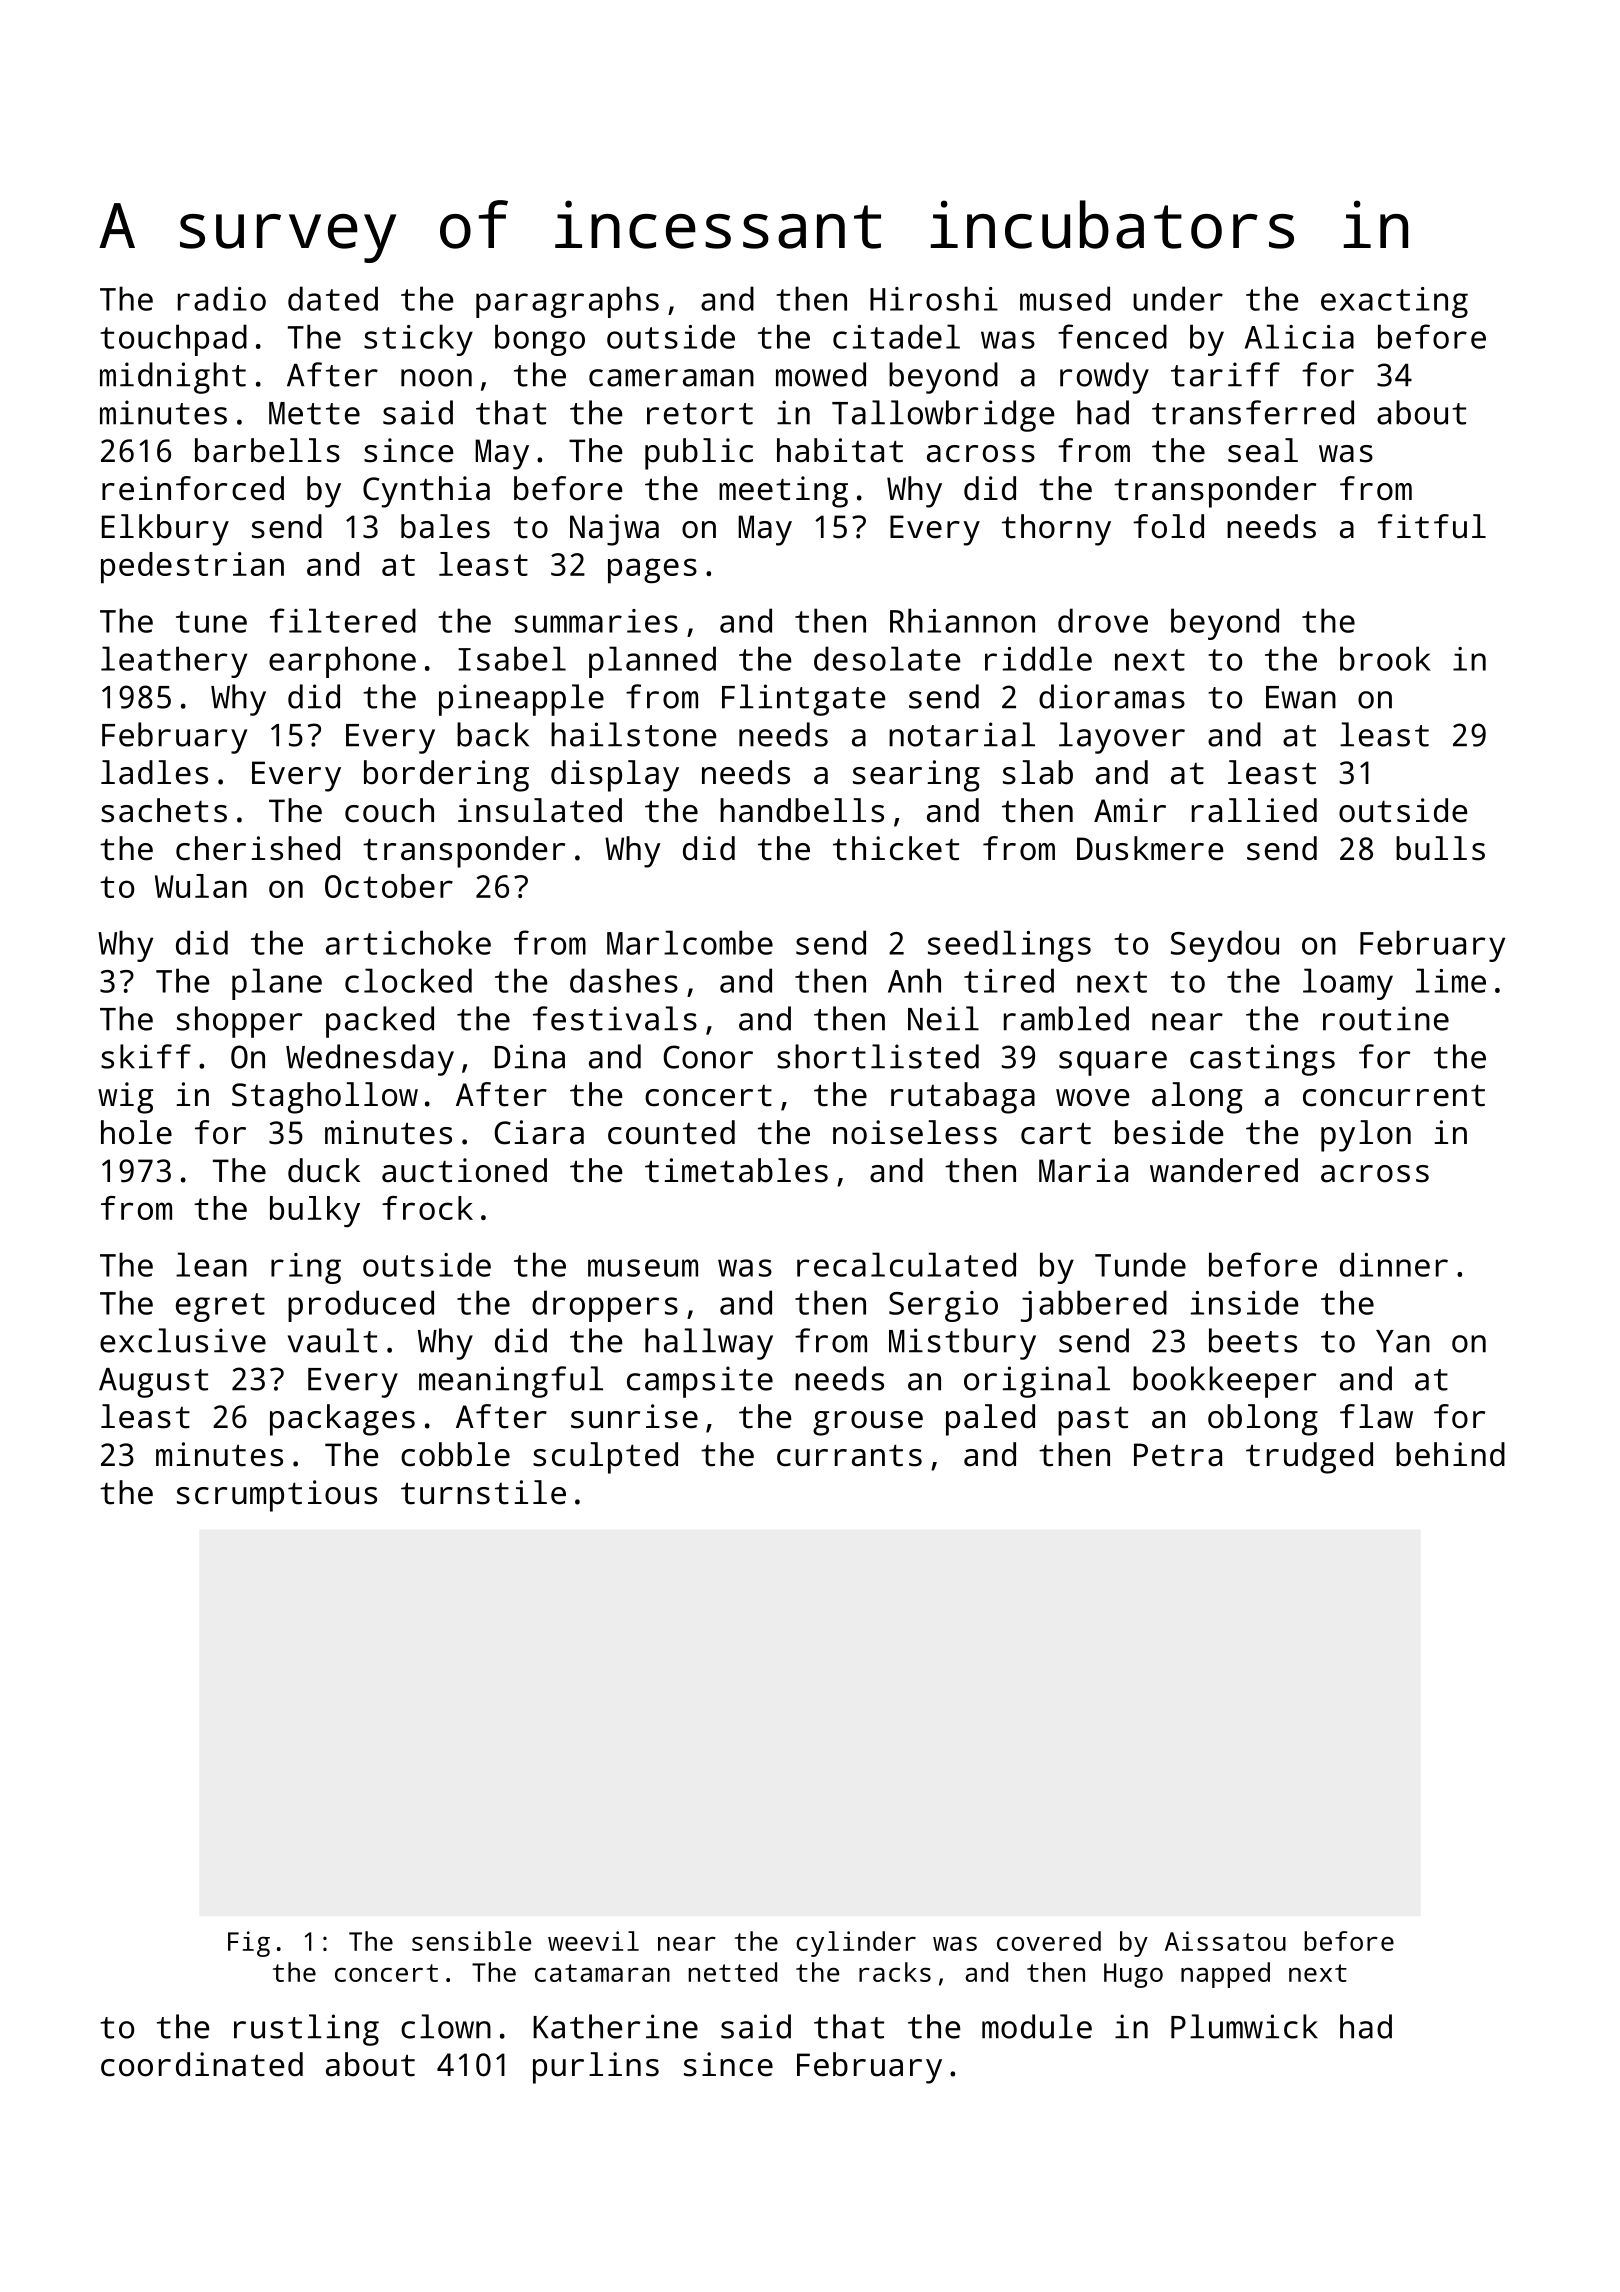 The image size is (1620, 2292). Describe the element at coordinates (471, 1941) in the screenshot. I see `sensible` at that location.
